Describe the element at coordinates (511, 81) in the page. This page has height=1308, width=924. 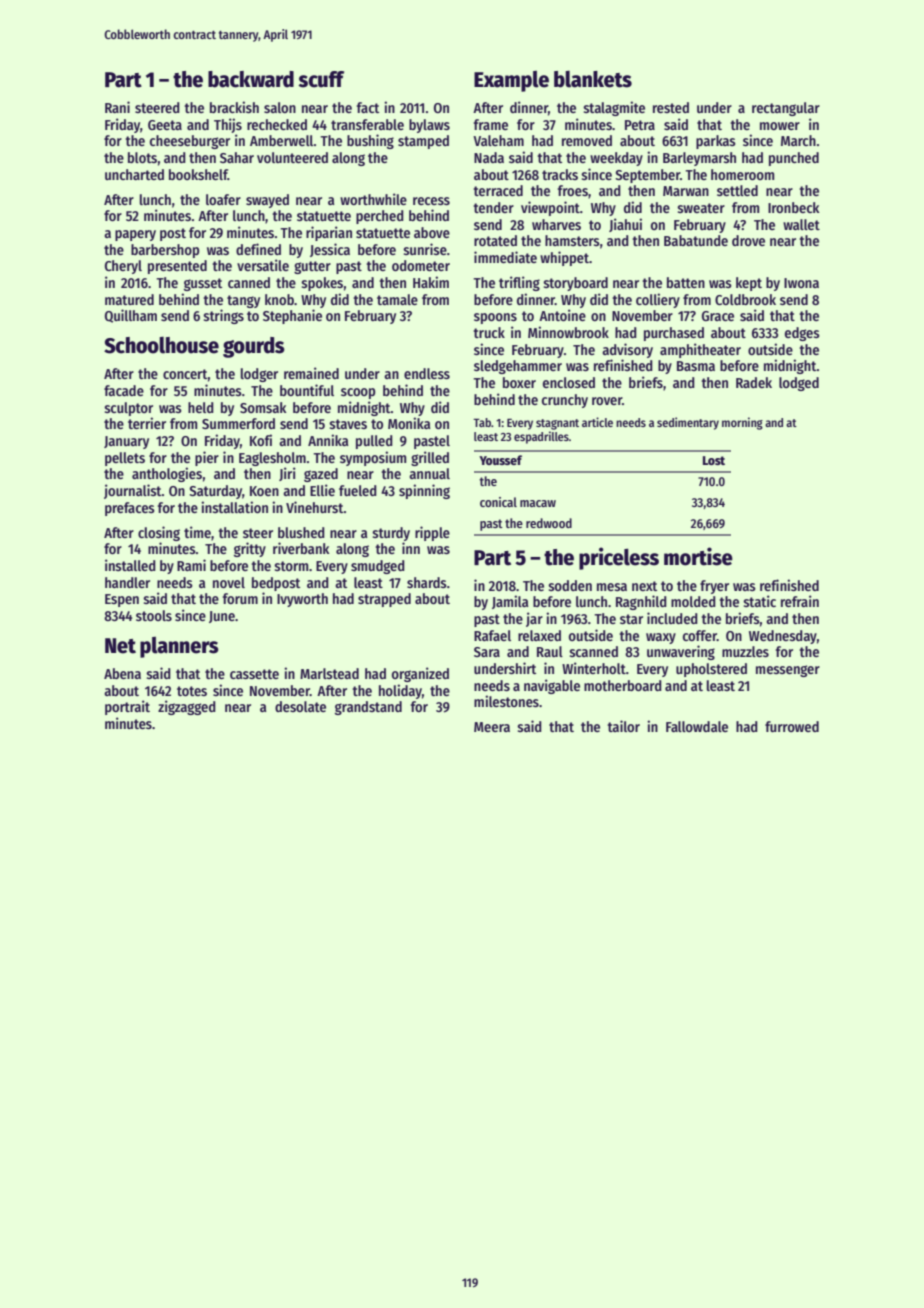
I see `Example` at that location.
